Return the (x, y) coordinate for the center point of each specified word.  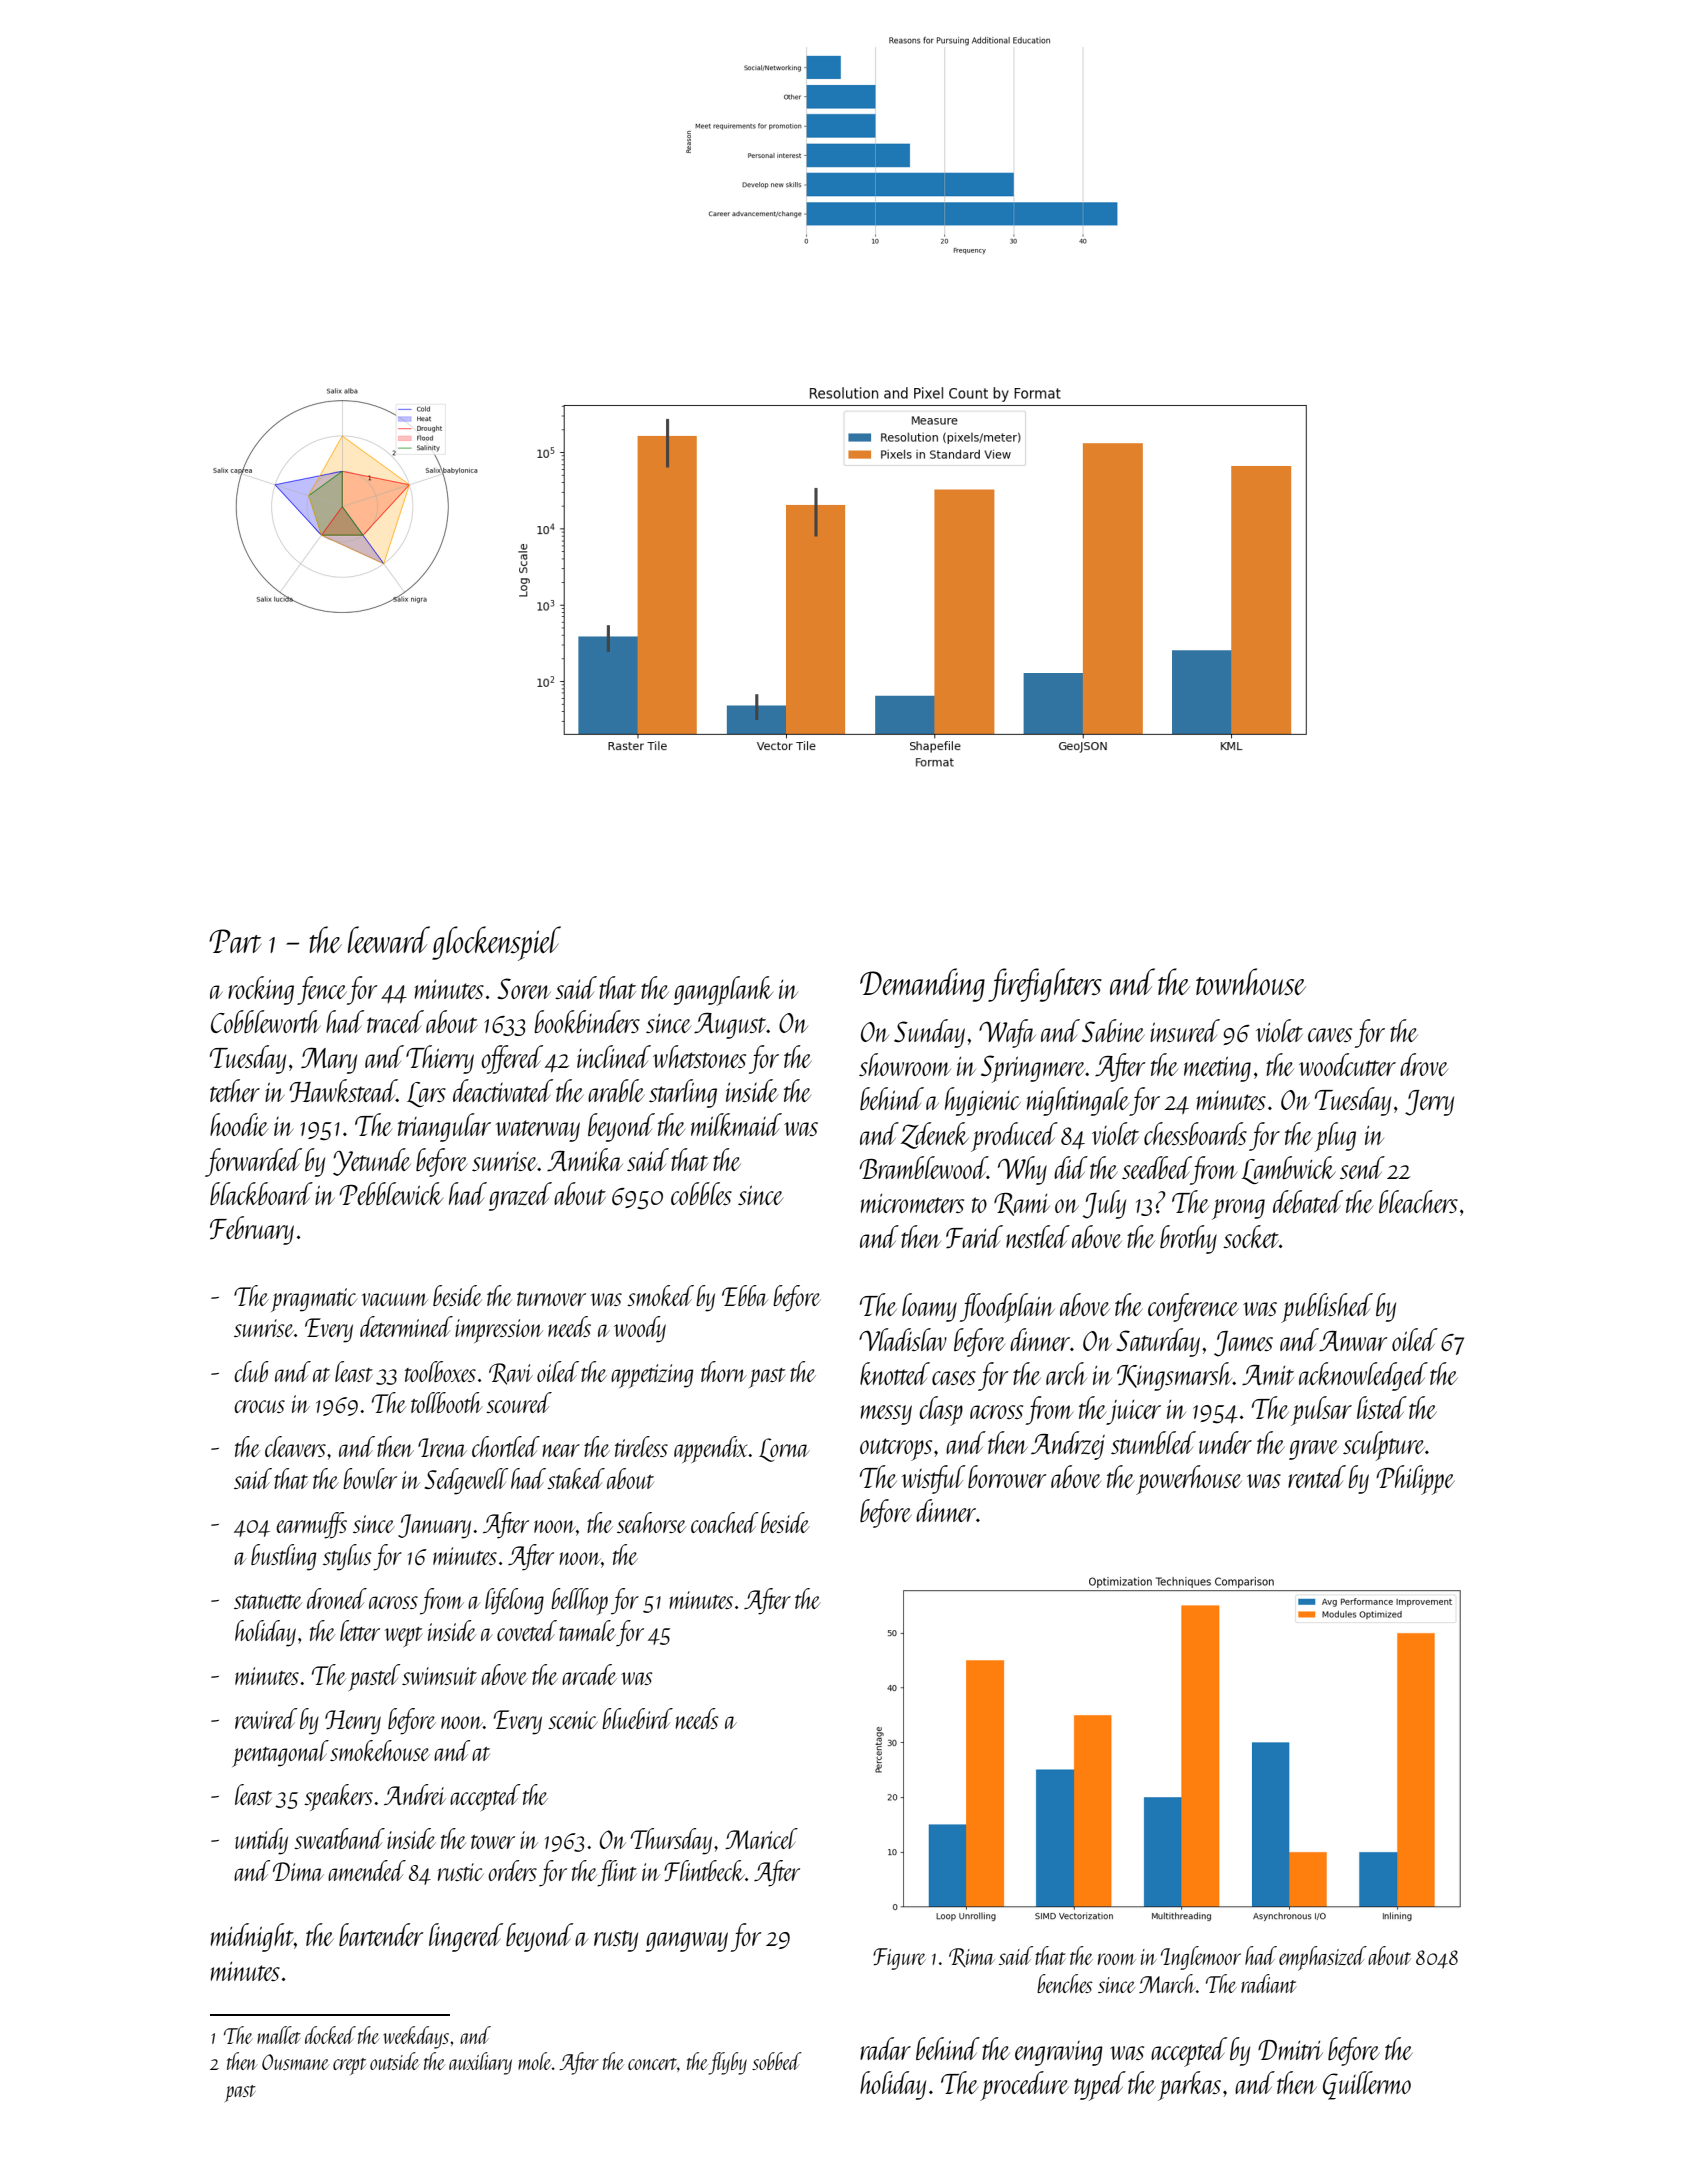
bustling (283, 1557)
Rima (972, 1957)
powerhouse (1189, 1480)
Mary (329, 1060)
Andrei (415, 1794)
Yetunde (372, 1162)
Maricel (761, 1838)
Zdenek (935, 1135)
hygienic (983, 1101)
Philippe (1415, 1480)
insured (1185, 1030)
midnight (252, 1937)
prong (1238, 1209)
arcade (589, 1674)
